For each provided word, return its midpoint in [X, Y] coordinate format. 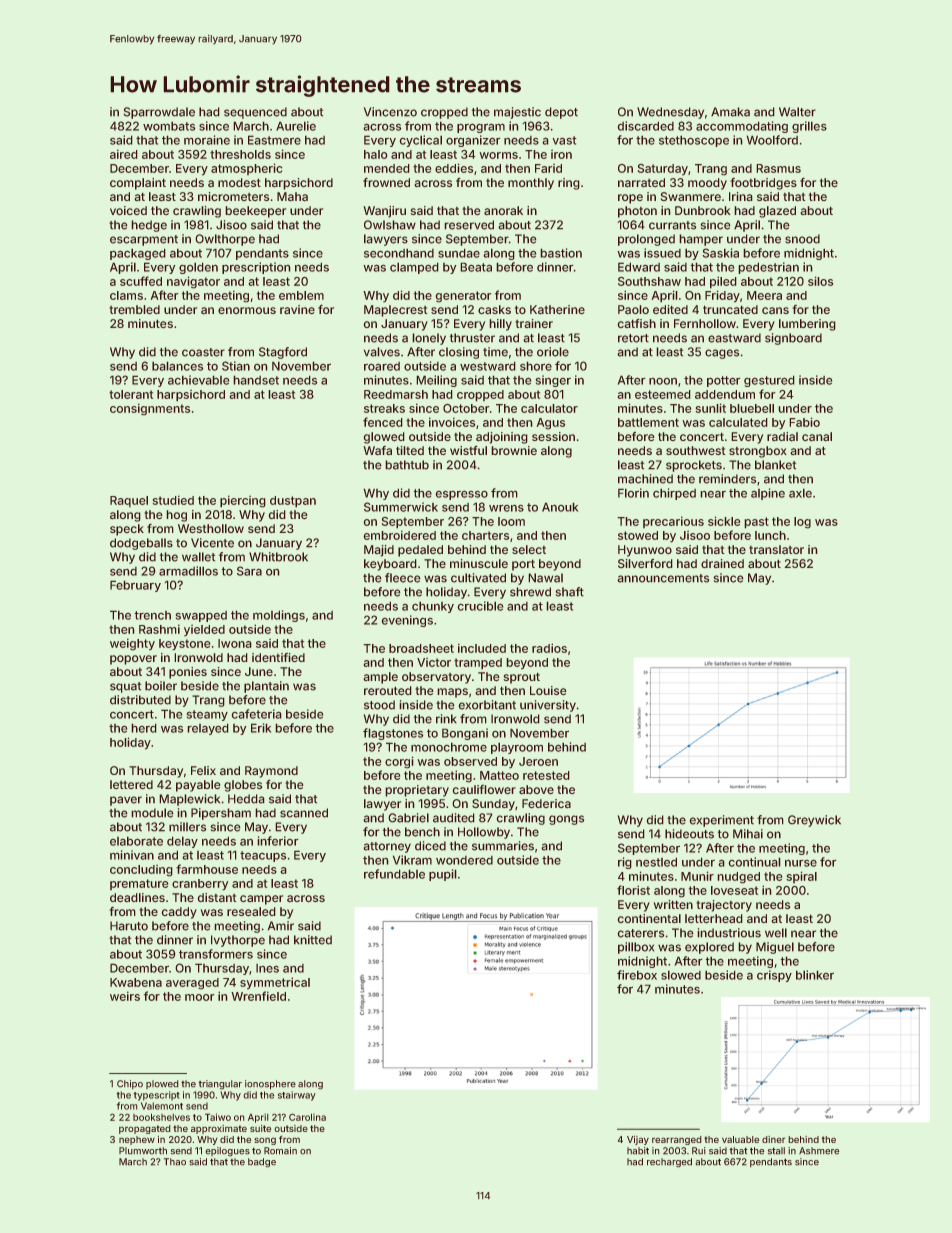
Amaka [730, 112]
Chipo [130, 1084]
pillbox [636, 948]
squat [125, 687]
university [548, 706]
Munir [697, 876]
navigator [193, 282]
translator [776, 550]
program [481, 128]
